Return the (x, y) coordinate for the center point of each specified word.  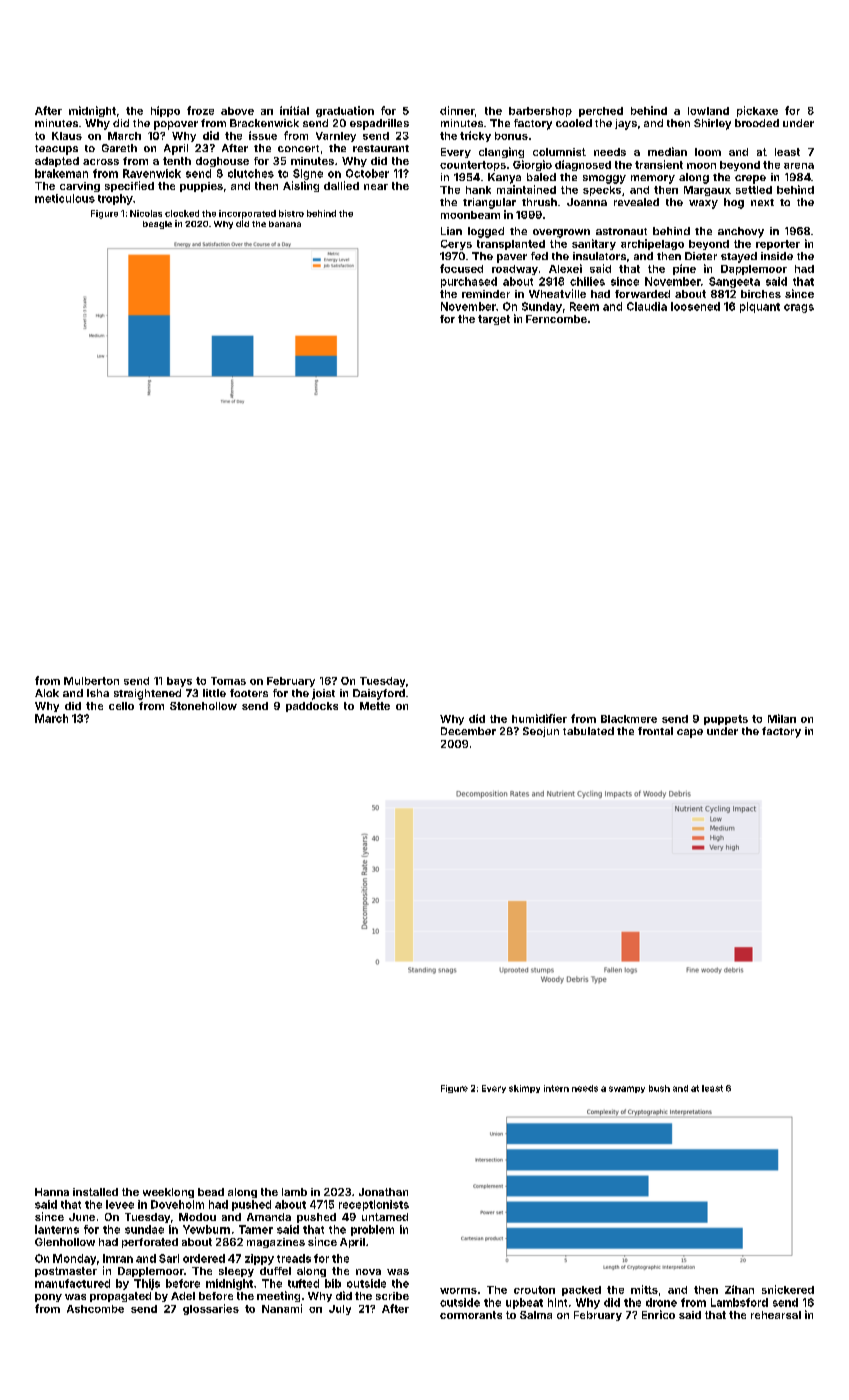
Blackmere (629, 719)
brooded (757, 123)
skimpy (524, 1089)
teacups (56, 150)
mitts (644, 1289)
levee (120, 1204)
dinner (457, 110)
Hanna (52, 1192)
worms (458, 1291)
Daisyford (379, 694)
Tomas (228, 681)
